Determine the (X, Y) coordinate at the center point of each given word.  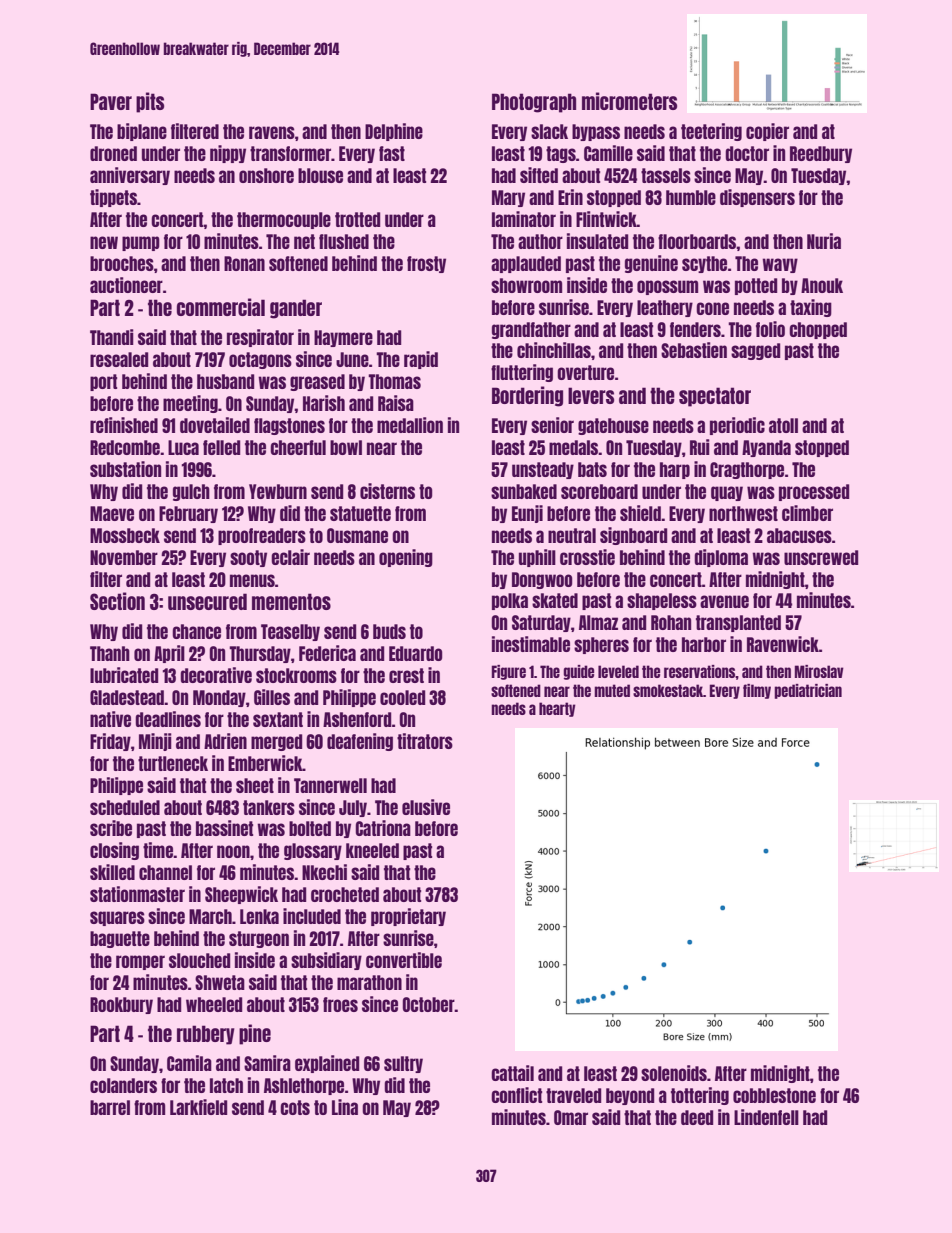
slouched (199, 960)
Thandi (112, 337)
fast (392, 153)
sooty (248, 558)
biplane (142, 132)
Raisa (396, 403)
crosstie (587, 557)
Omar (571, 1117)
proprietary (408, 917)
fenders (695, 329)
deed (697, 1117)
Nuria (824, 241)
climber (807, 513)
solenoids (674, 1073)
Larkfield (198, 1107)
